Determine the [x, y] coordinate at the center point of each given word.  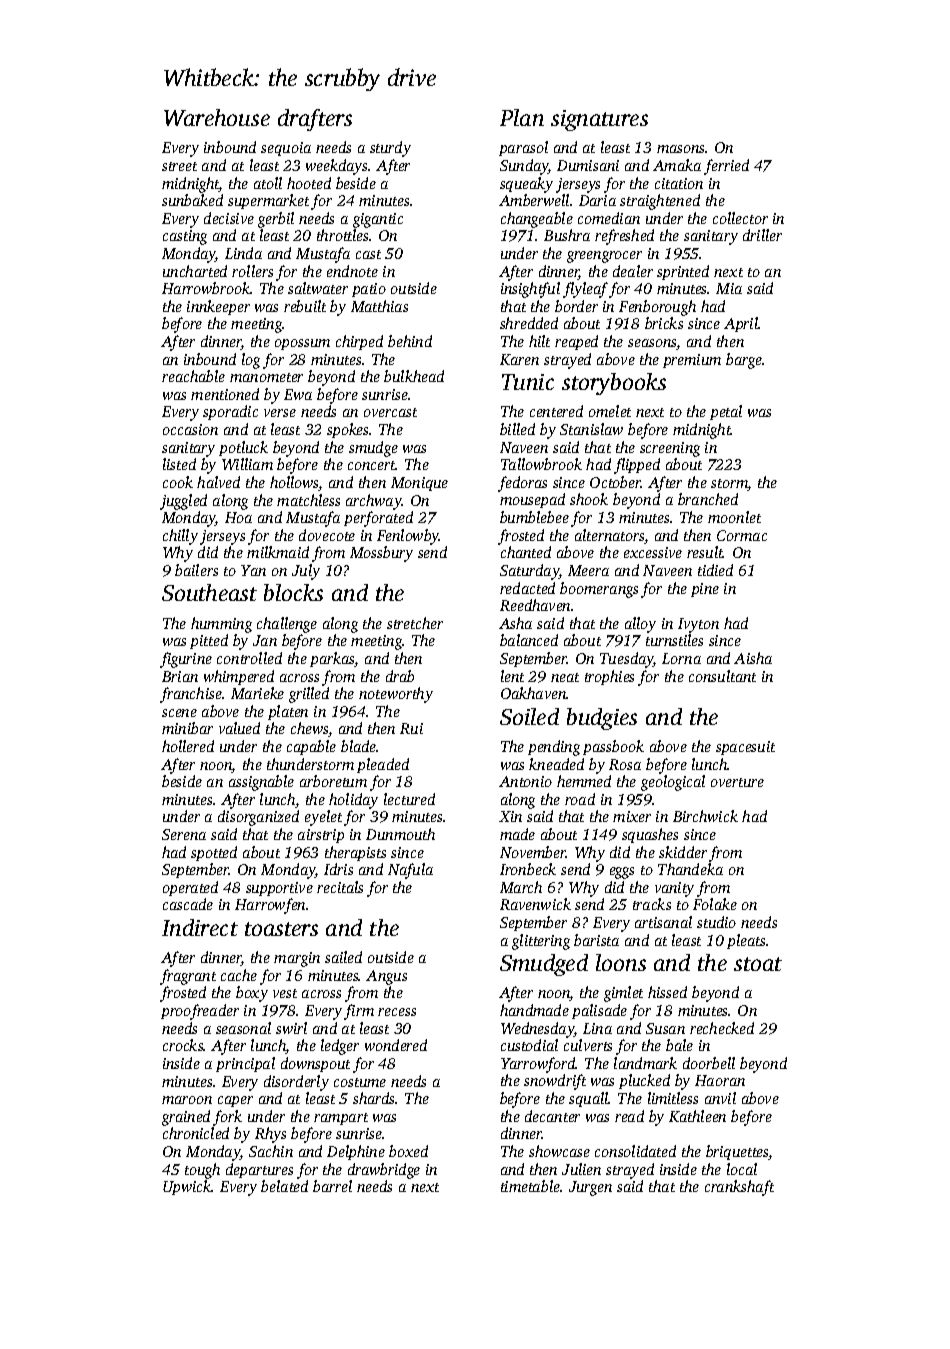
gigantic [378, 220]
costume [360, 1082]
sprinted [683, 272]
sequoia [286, 149]
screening [670, 449]
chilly [180, 537]
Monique [419, 484]
